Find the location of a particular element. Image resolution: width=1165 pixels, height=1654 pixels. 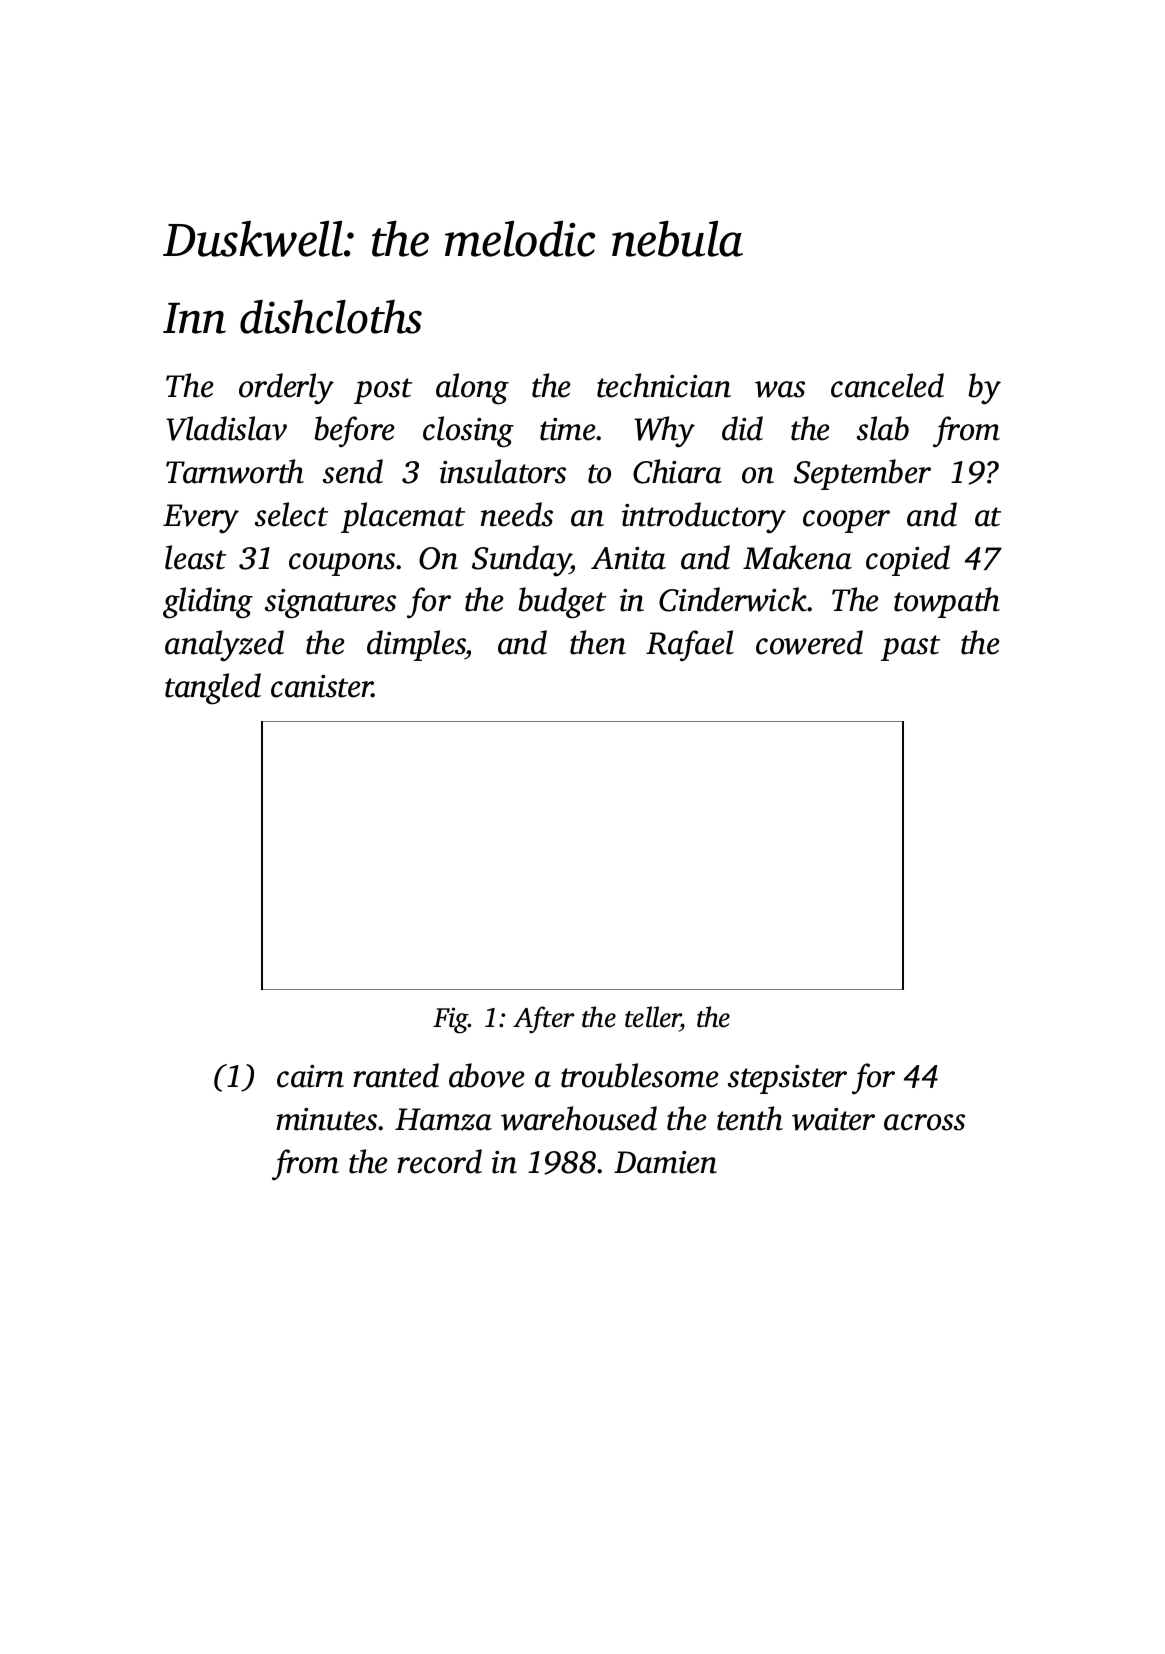

cairn is located at coordinates (310, 1076).
